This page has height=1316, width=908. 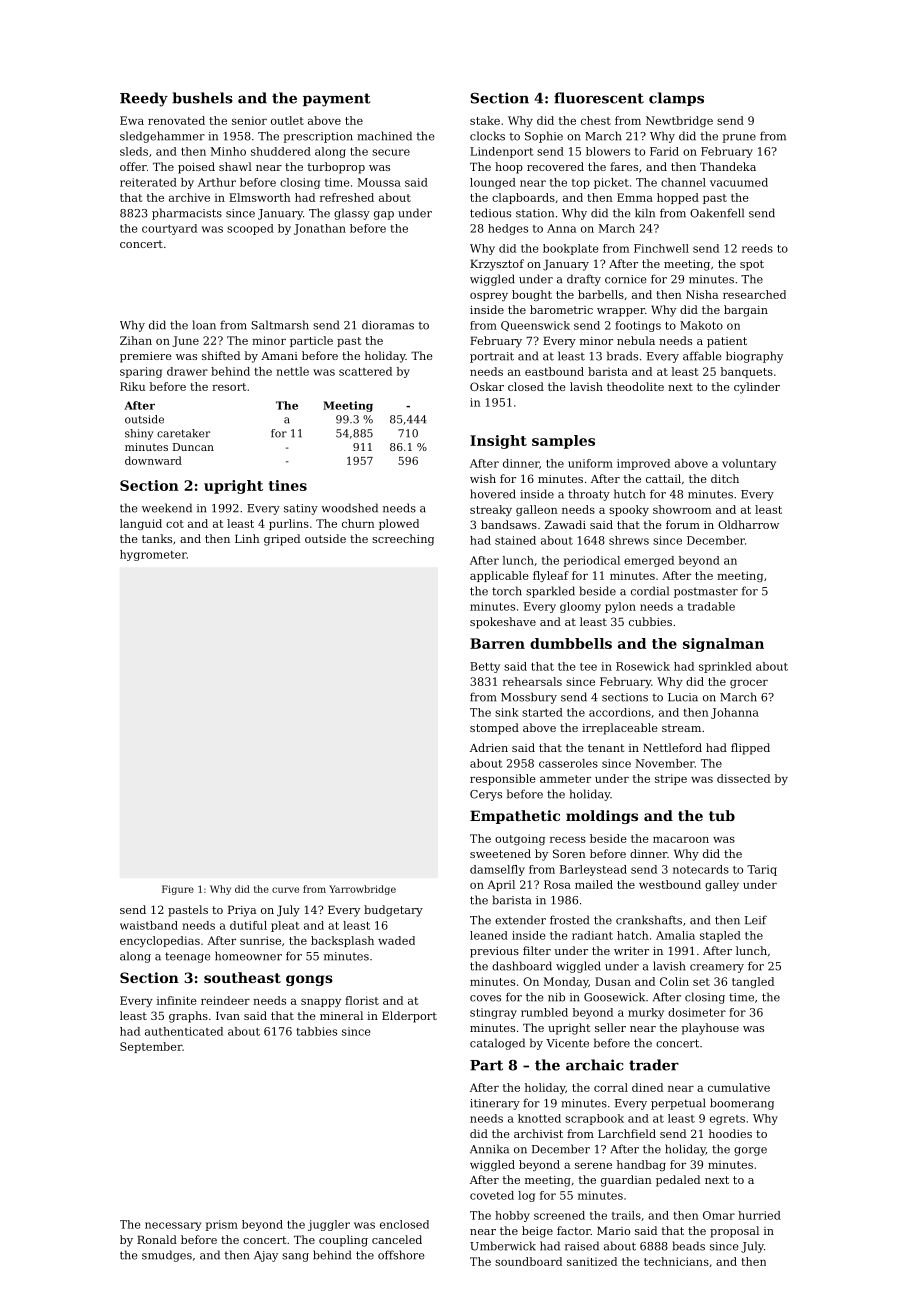 I want to click on ditch, so click(x=725, y=478).
